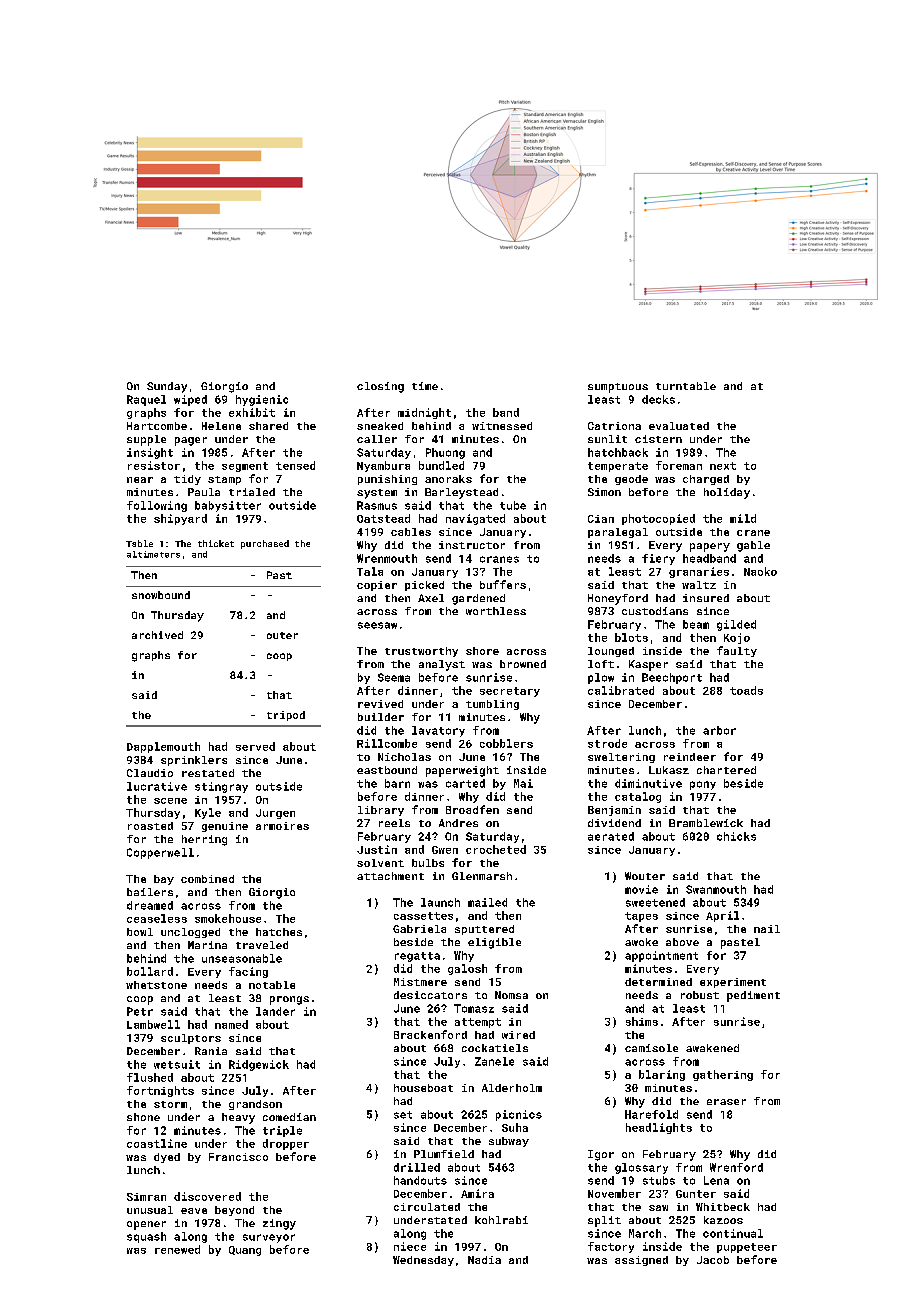 The image size is (908, 1316). I want to click on sumptuous, so click(618, 388).
